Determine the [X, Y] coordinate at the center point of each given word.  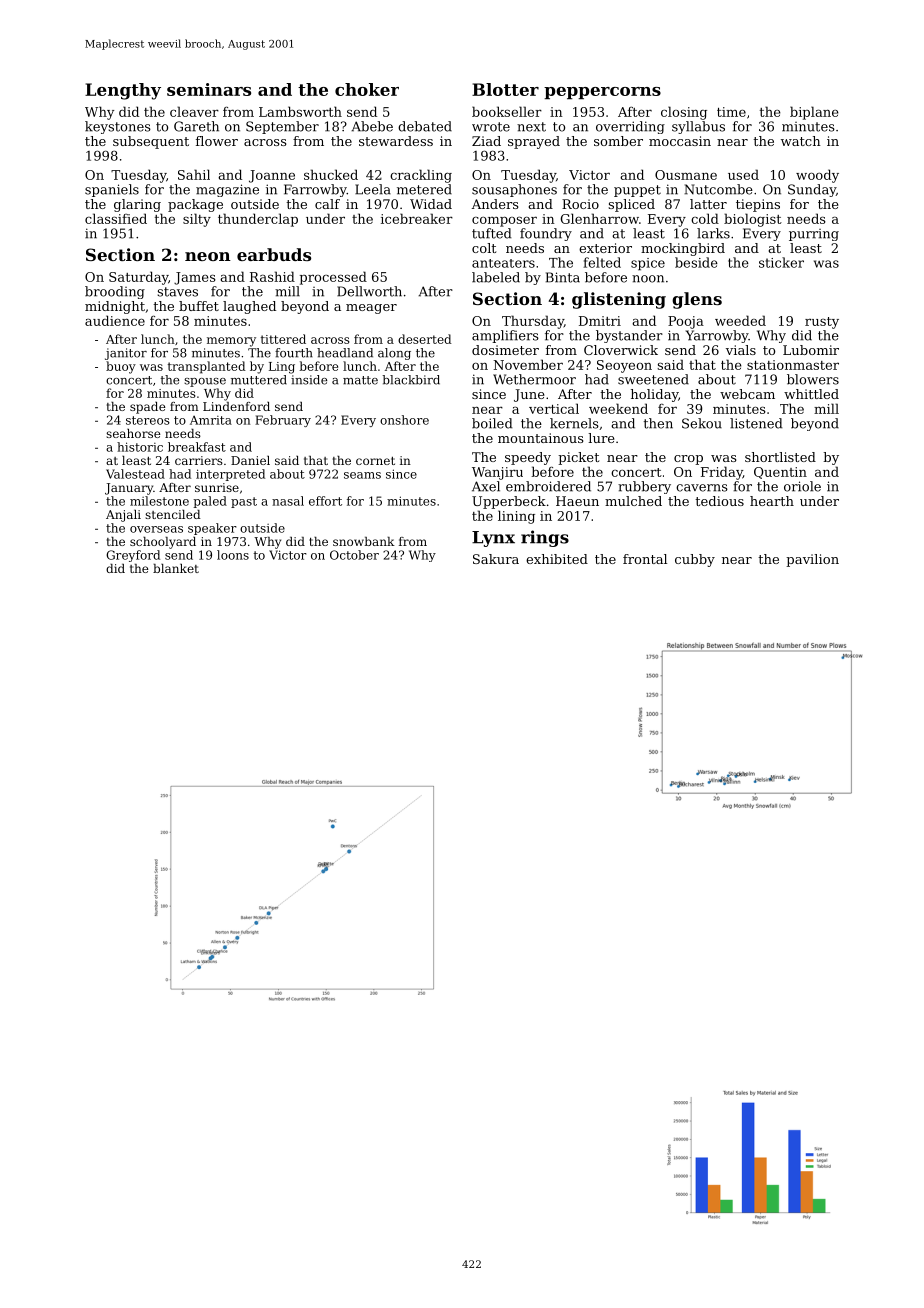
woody [817, 176]
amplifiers [505, 336]
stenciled [173, 514]
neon [208, 256]
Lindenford [236, 406]
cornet [375, 461]
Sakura [496, 559]
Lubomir [811, 350]
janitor [126, 354]
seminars [209, 89]
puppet [637, 191]
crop [688, 460]
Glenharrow [600, 218]
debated [425, 126]
